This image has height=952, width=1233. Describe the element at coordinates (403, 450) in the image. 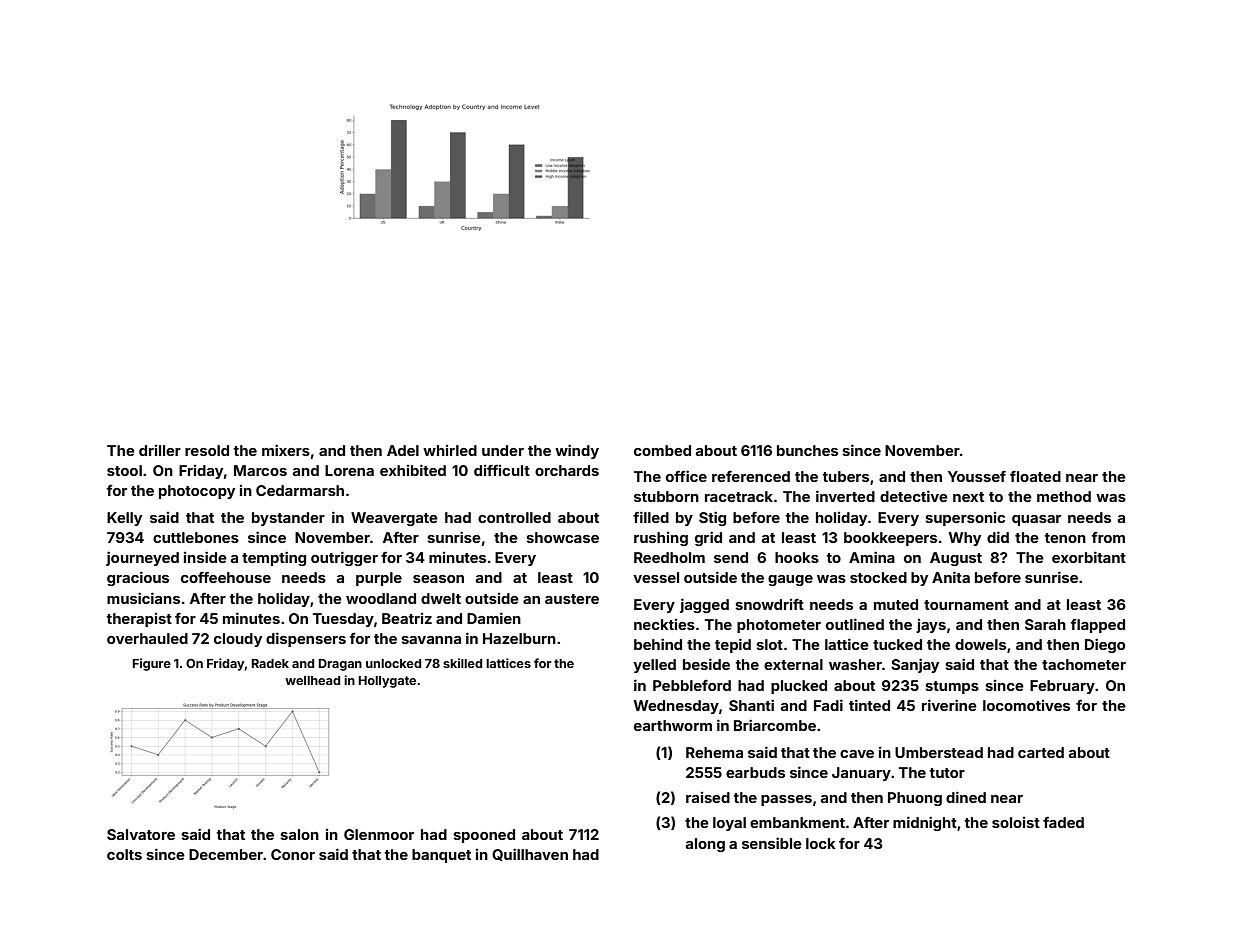

I see `Adel` at that location.
